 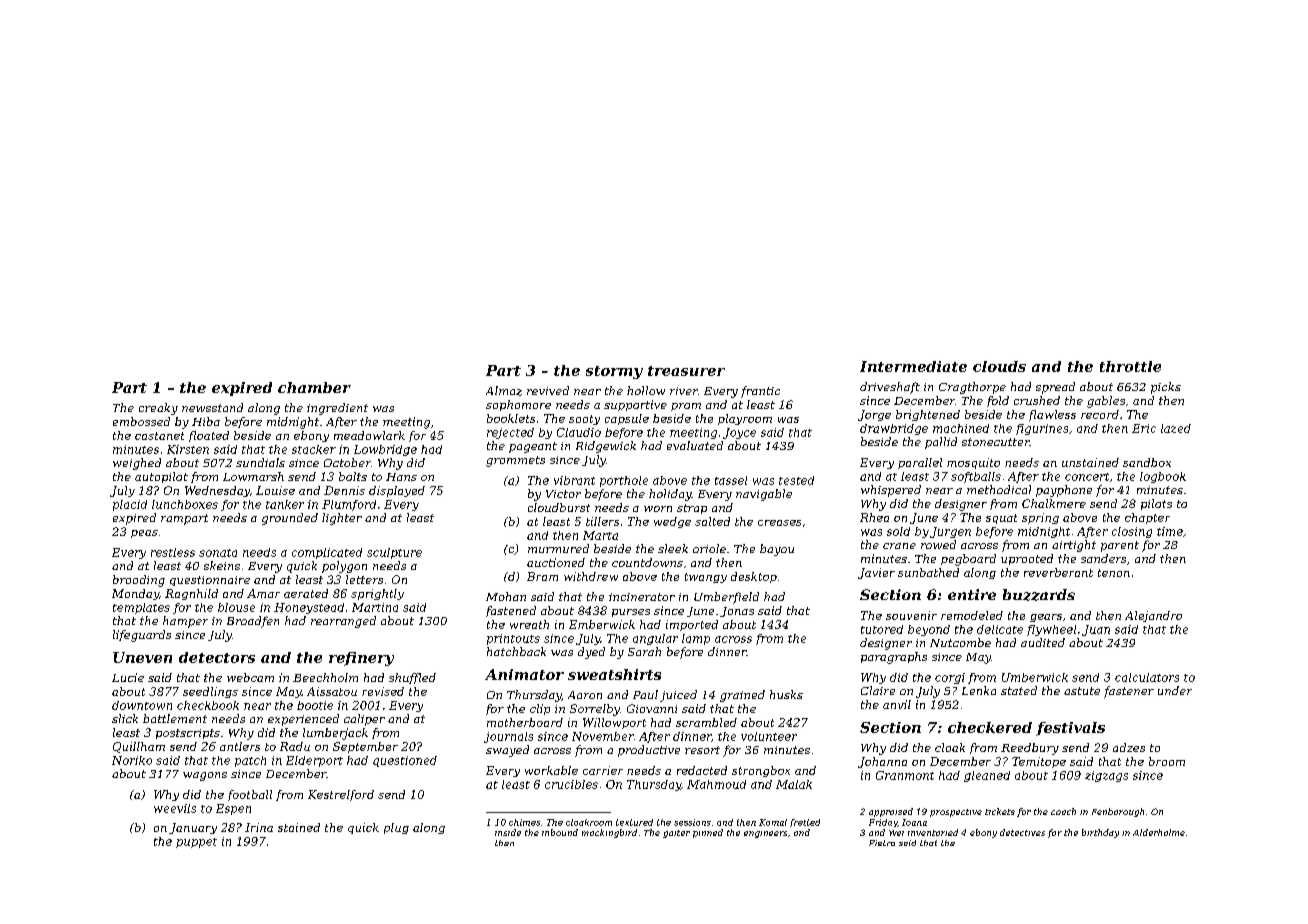 I want to click on slick, so click(x=125, y=718).
